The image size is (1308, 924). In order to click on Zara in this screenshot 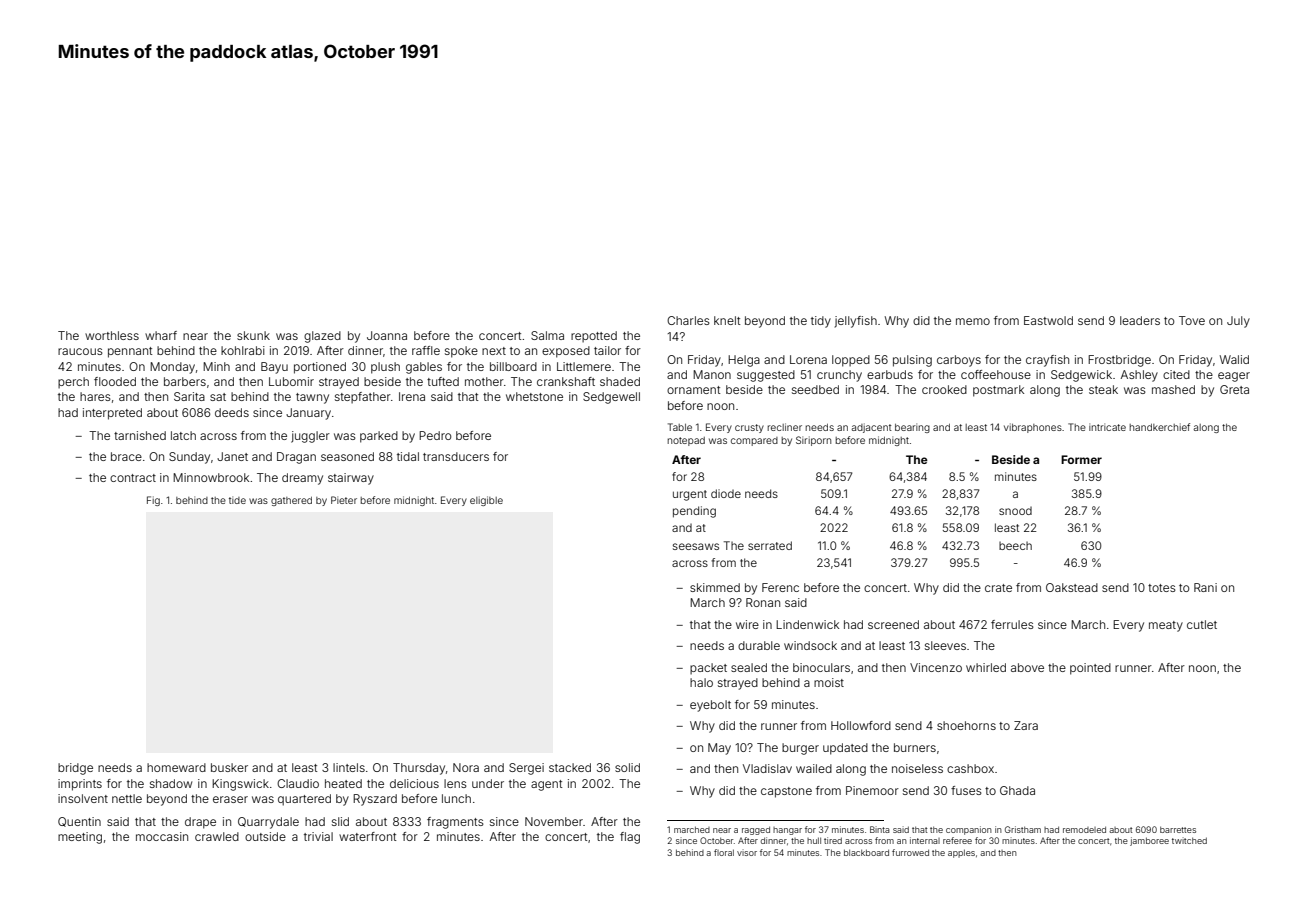, I will do `click(1026, 725)`.
